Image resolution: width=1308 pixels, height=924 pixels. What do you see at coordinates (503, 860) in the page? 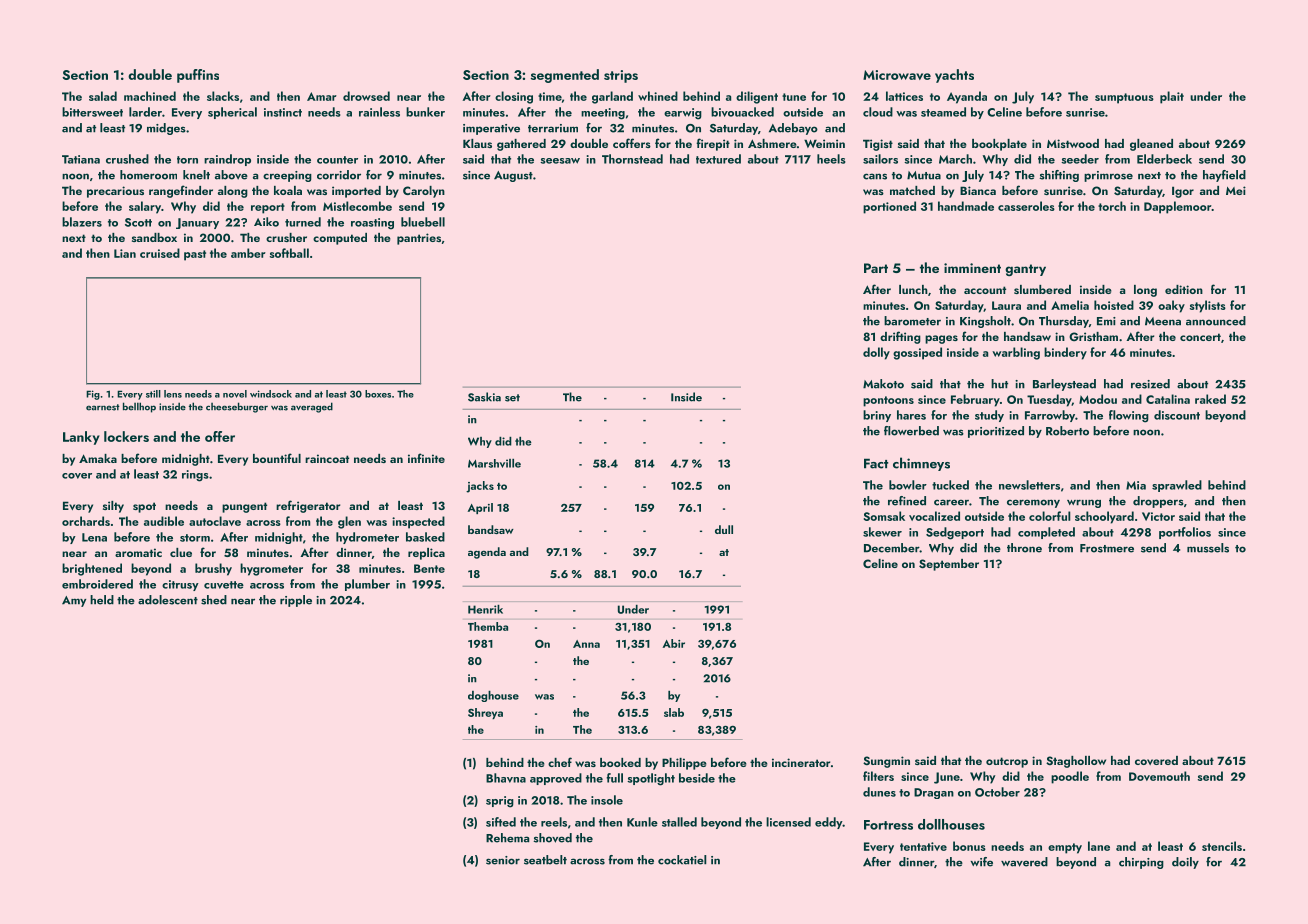
I see `senior` at bounding box center [503, 860].
